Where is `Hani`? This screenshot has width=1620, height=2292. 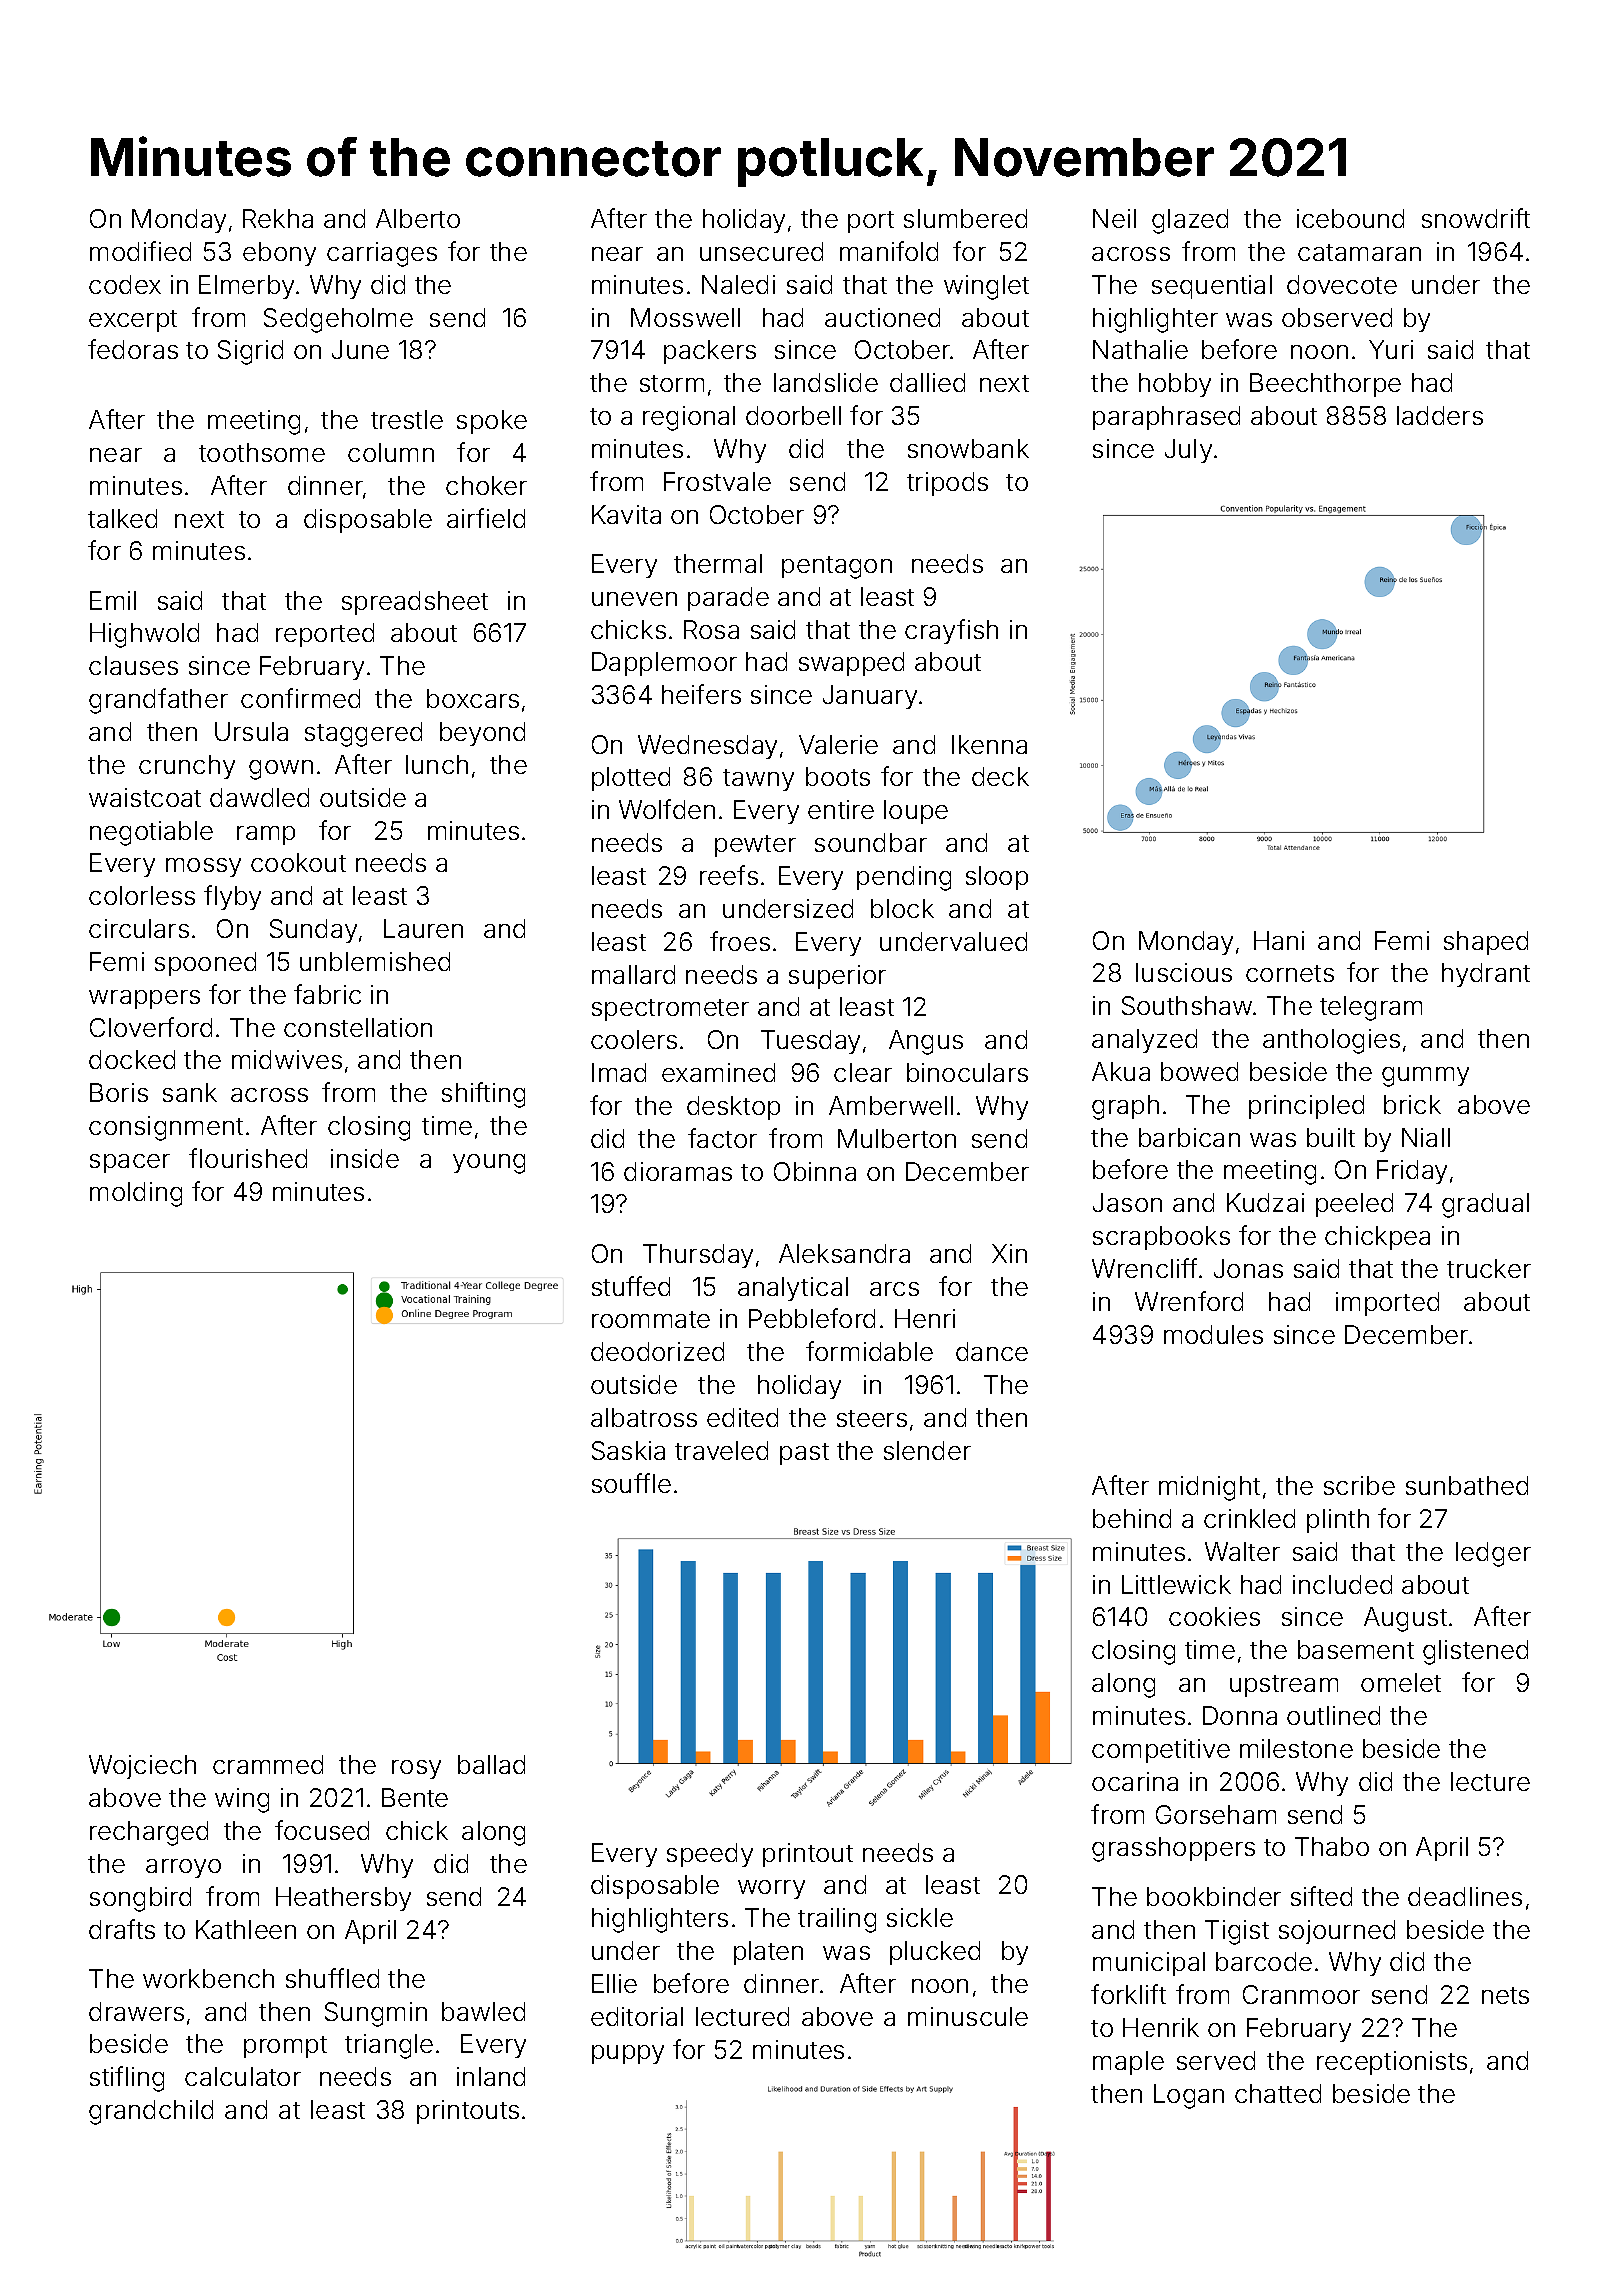
Hani is located at coordinates (1279, 940).
